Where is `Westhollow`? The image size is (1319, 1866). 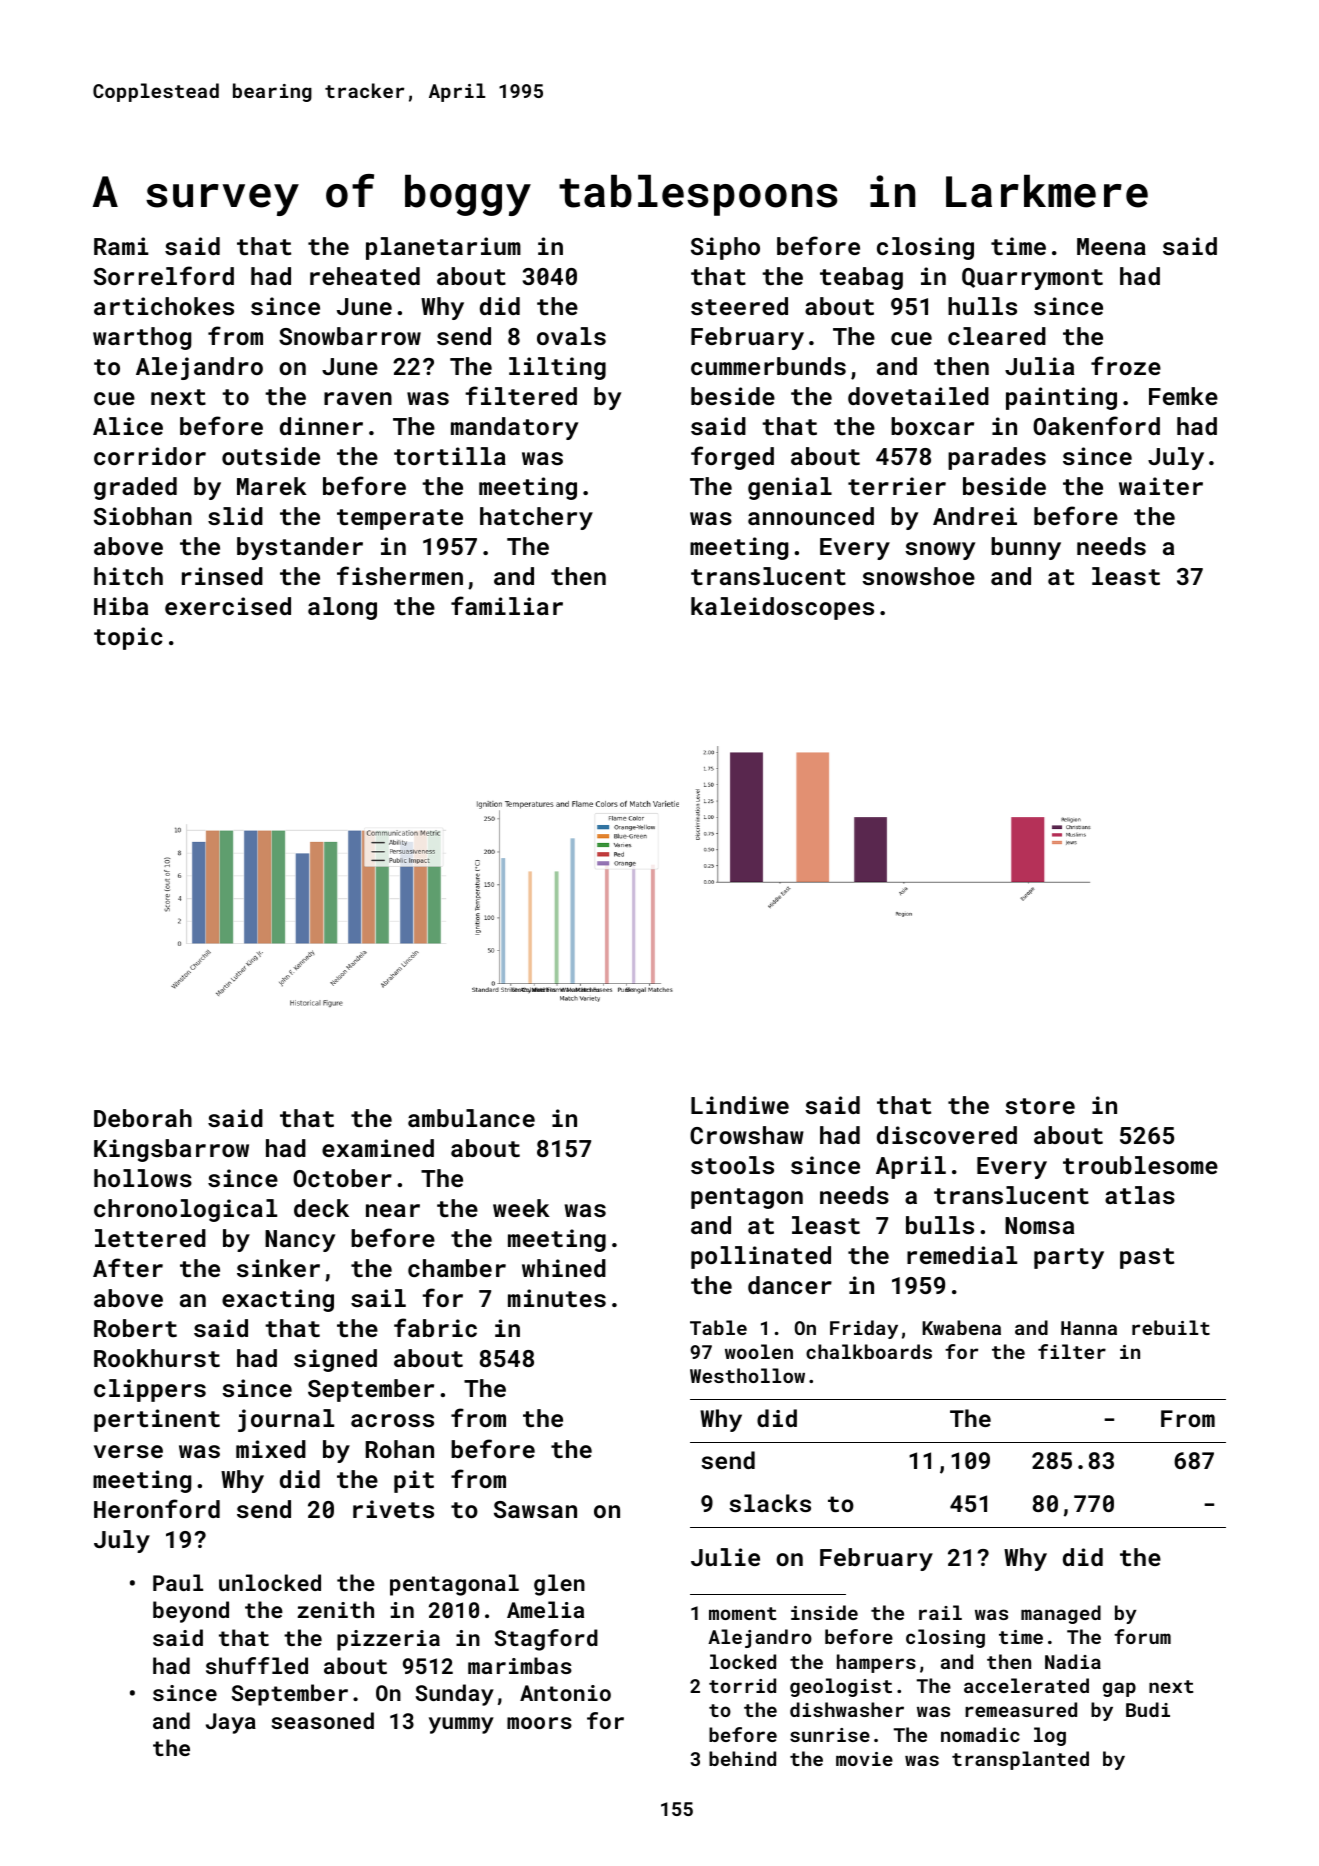 Westhollow is located at coordinates (747, 1375).
